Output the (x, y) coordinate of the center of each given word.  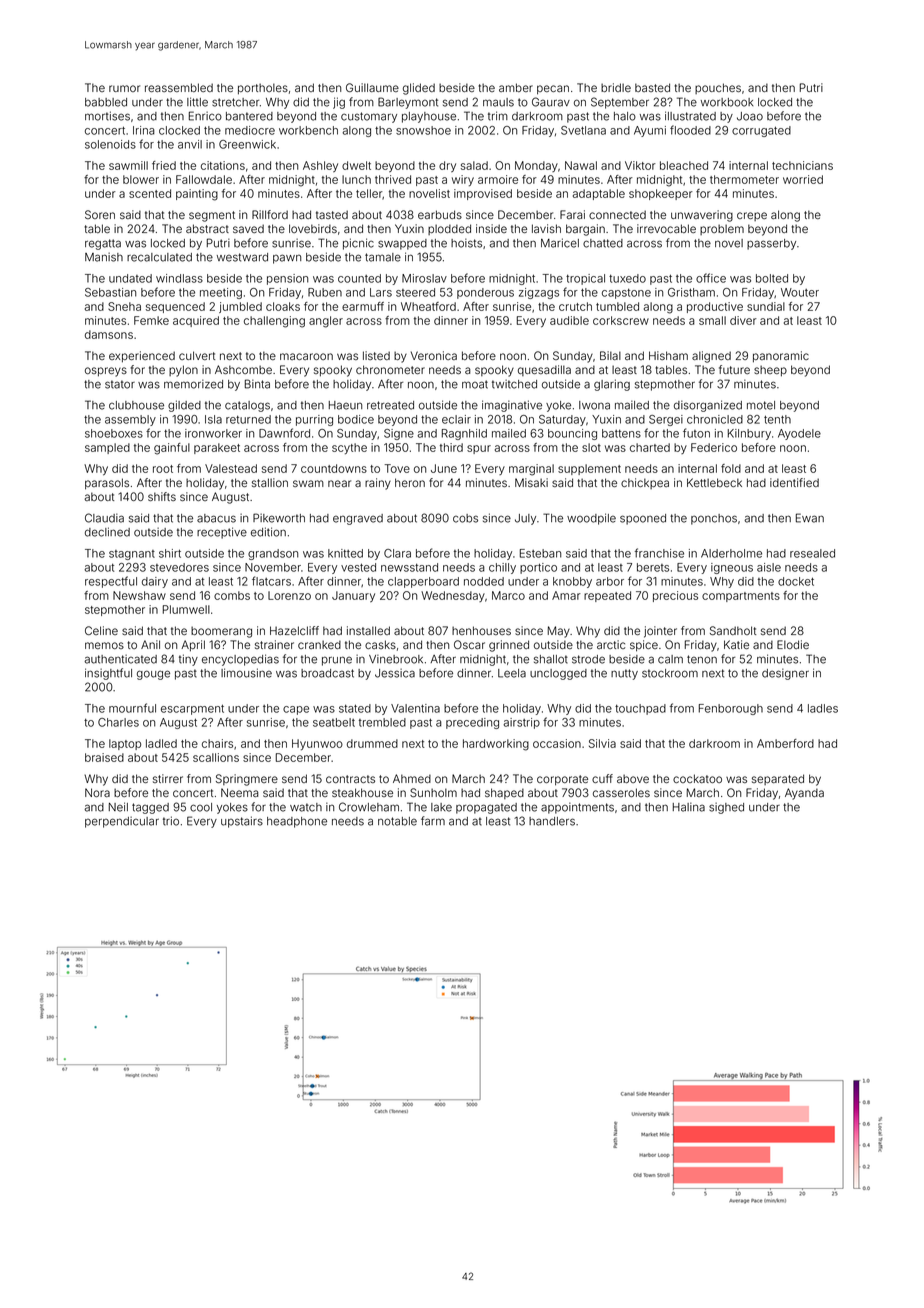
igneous (732, 568)
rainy (378, 484)
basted (652, 87)
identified (794, 482)
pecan (553, 90)
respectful (111, 582)
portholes (263, 89)
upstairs (242, 822)
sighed (726, 808)
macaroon (306, 356)
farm (433, 821)
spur (479, 449)
